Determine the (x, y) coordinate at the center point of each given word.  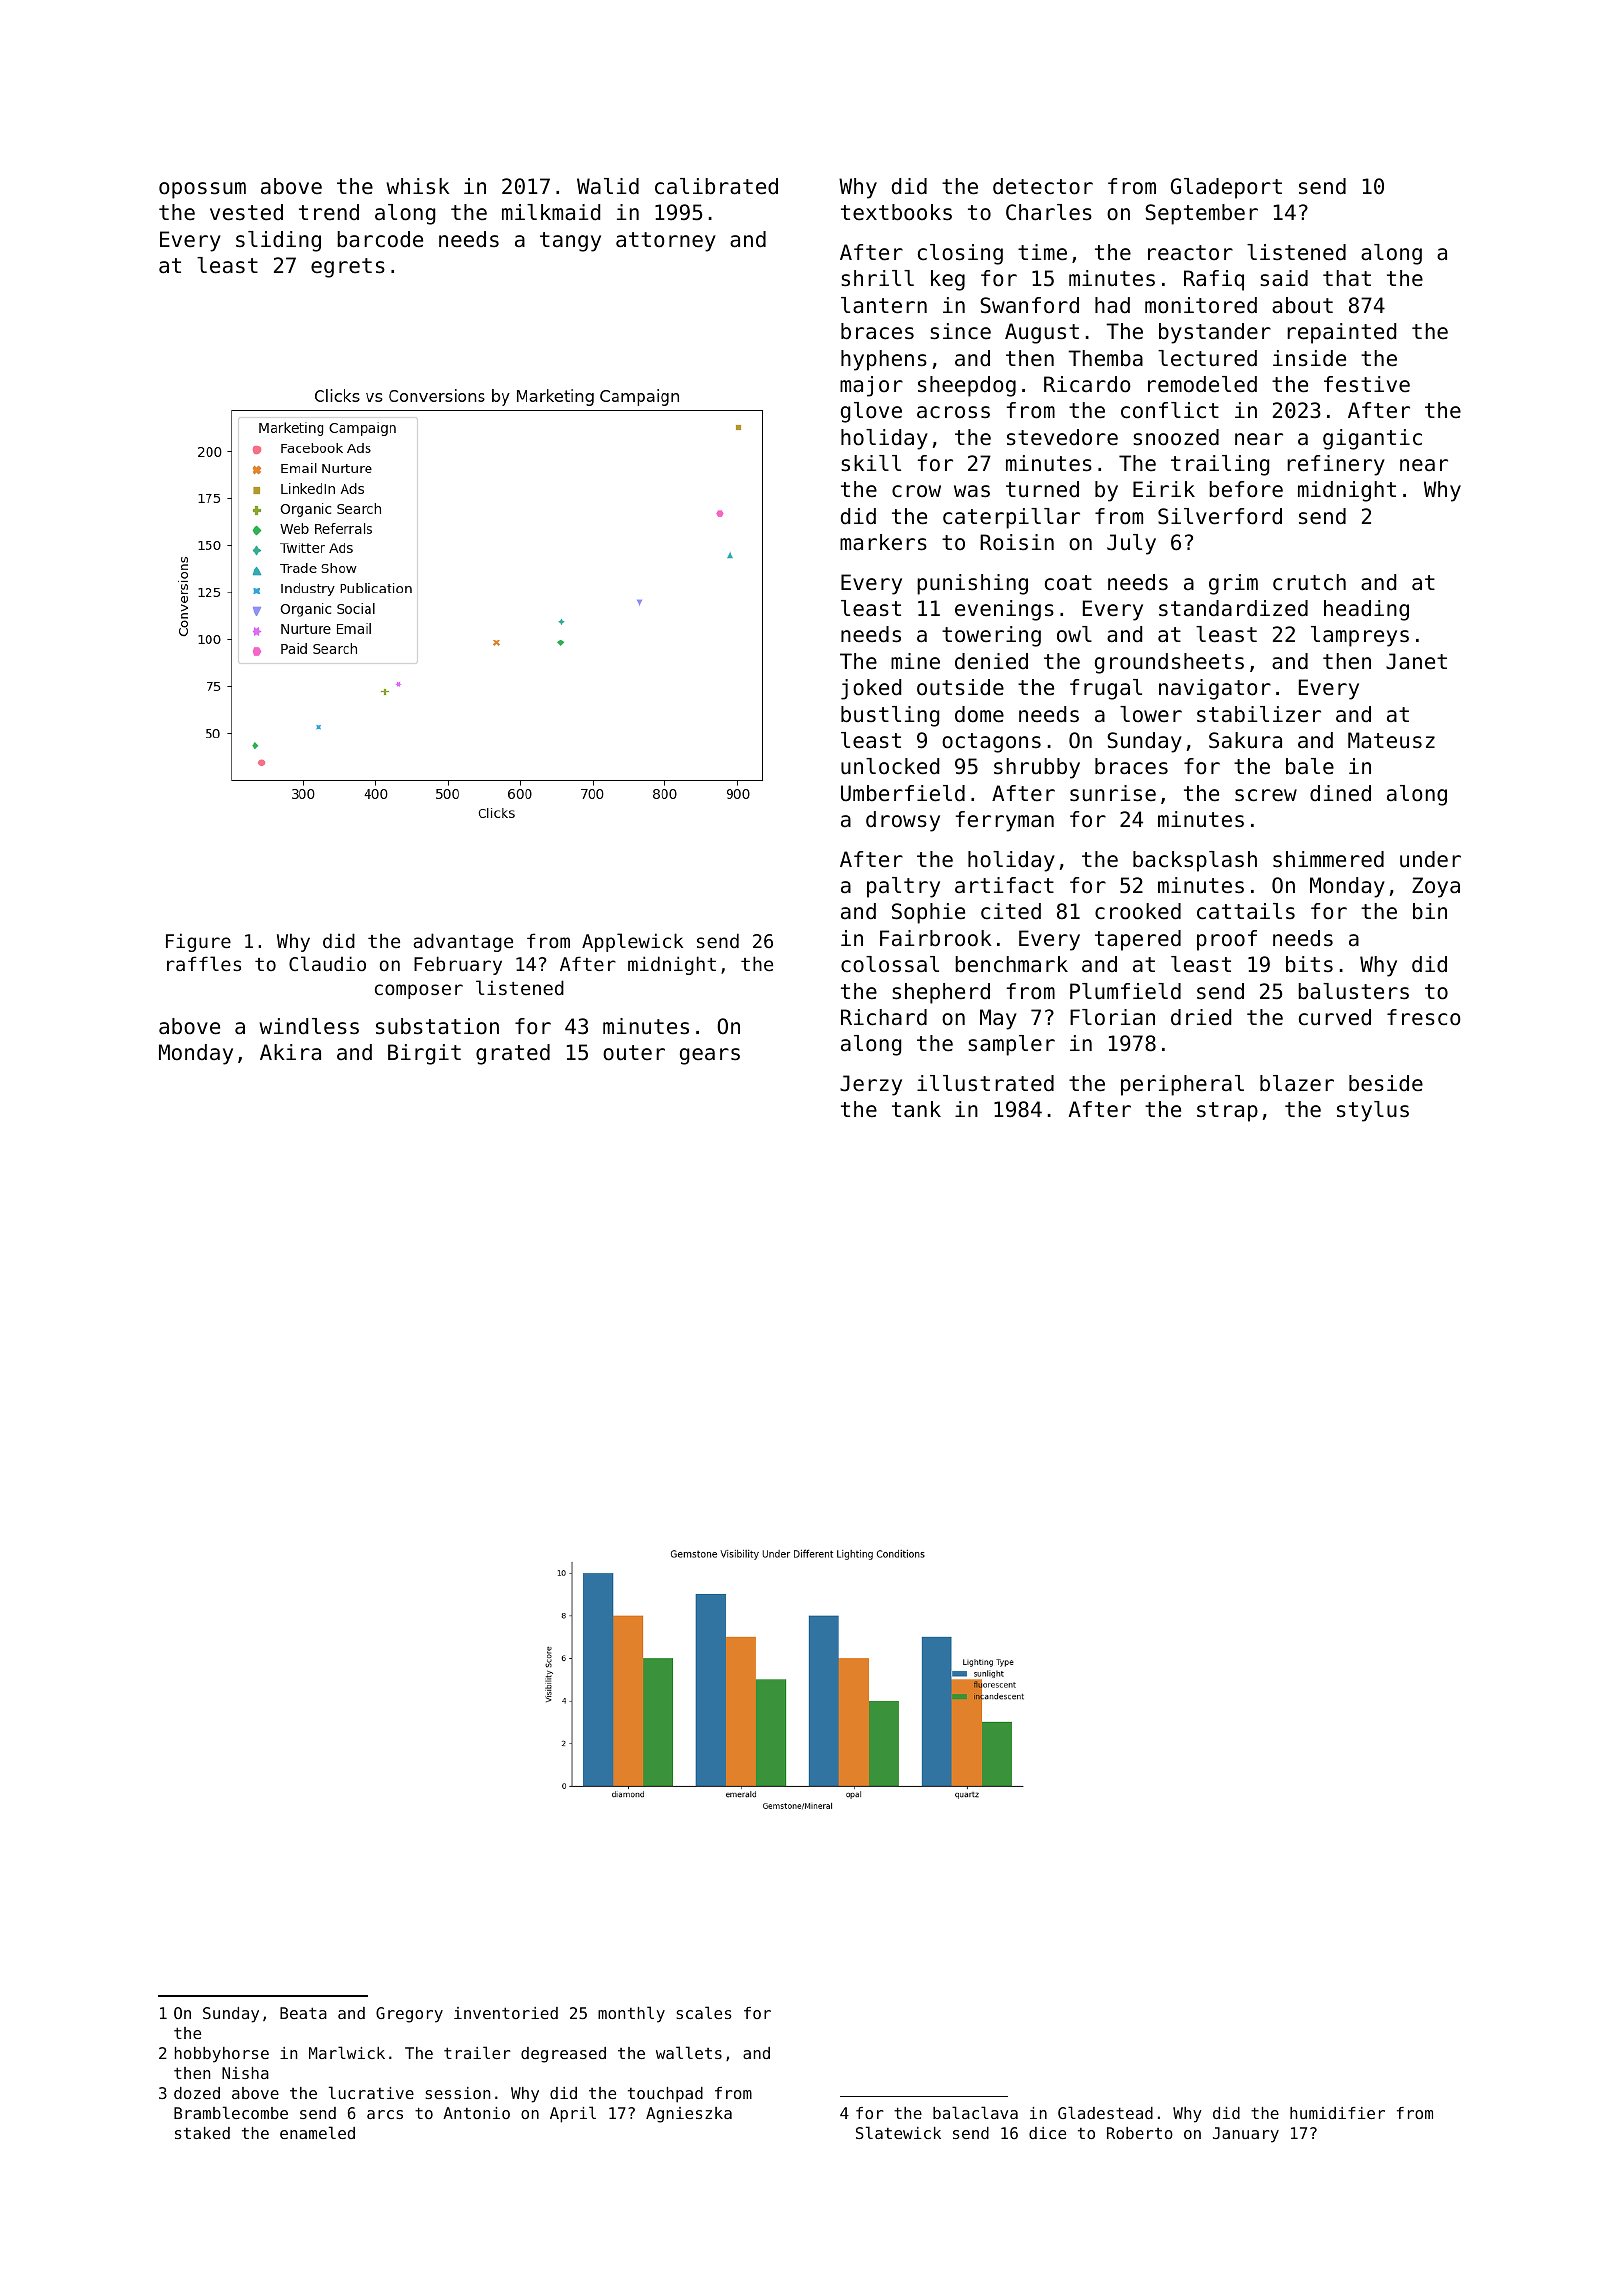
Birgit (424, 1054)
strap (1227, 1112)
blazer (1297, 1083)
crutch (1309, 582)
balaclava (975, 2112)
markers (883, 542)
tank (916, 1109)
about (1302, 305)
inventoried (506, 2013)
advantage (463, 942)
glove (871, 412)
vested (246, 212)
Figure (198, 942)
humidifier (1337, 2113)
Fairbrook (936, 938)
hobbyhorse (222, 2055)
